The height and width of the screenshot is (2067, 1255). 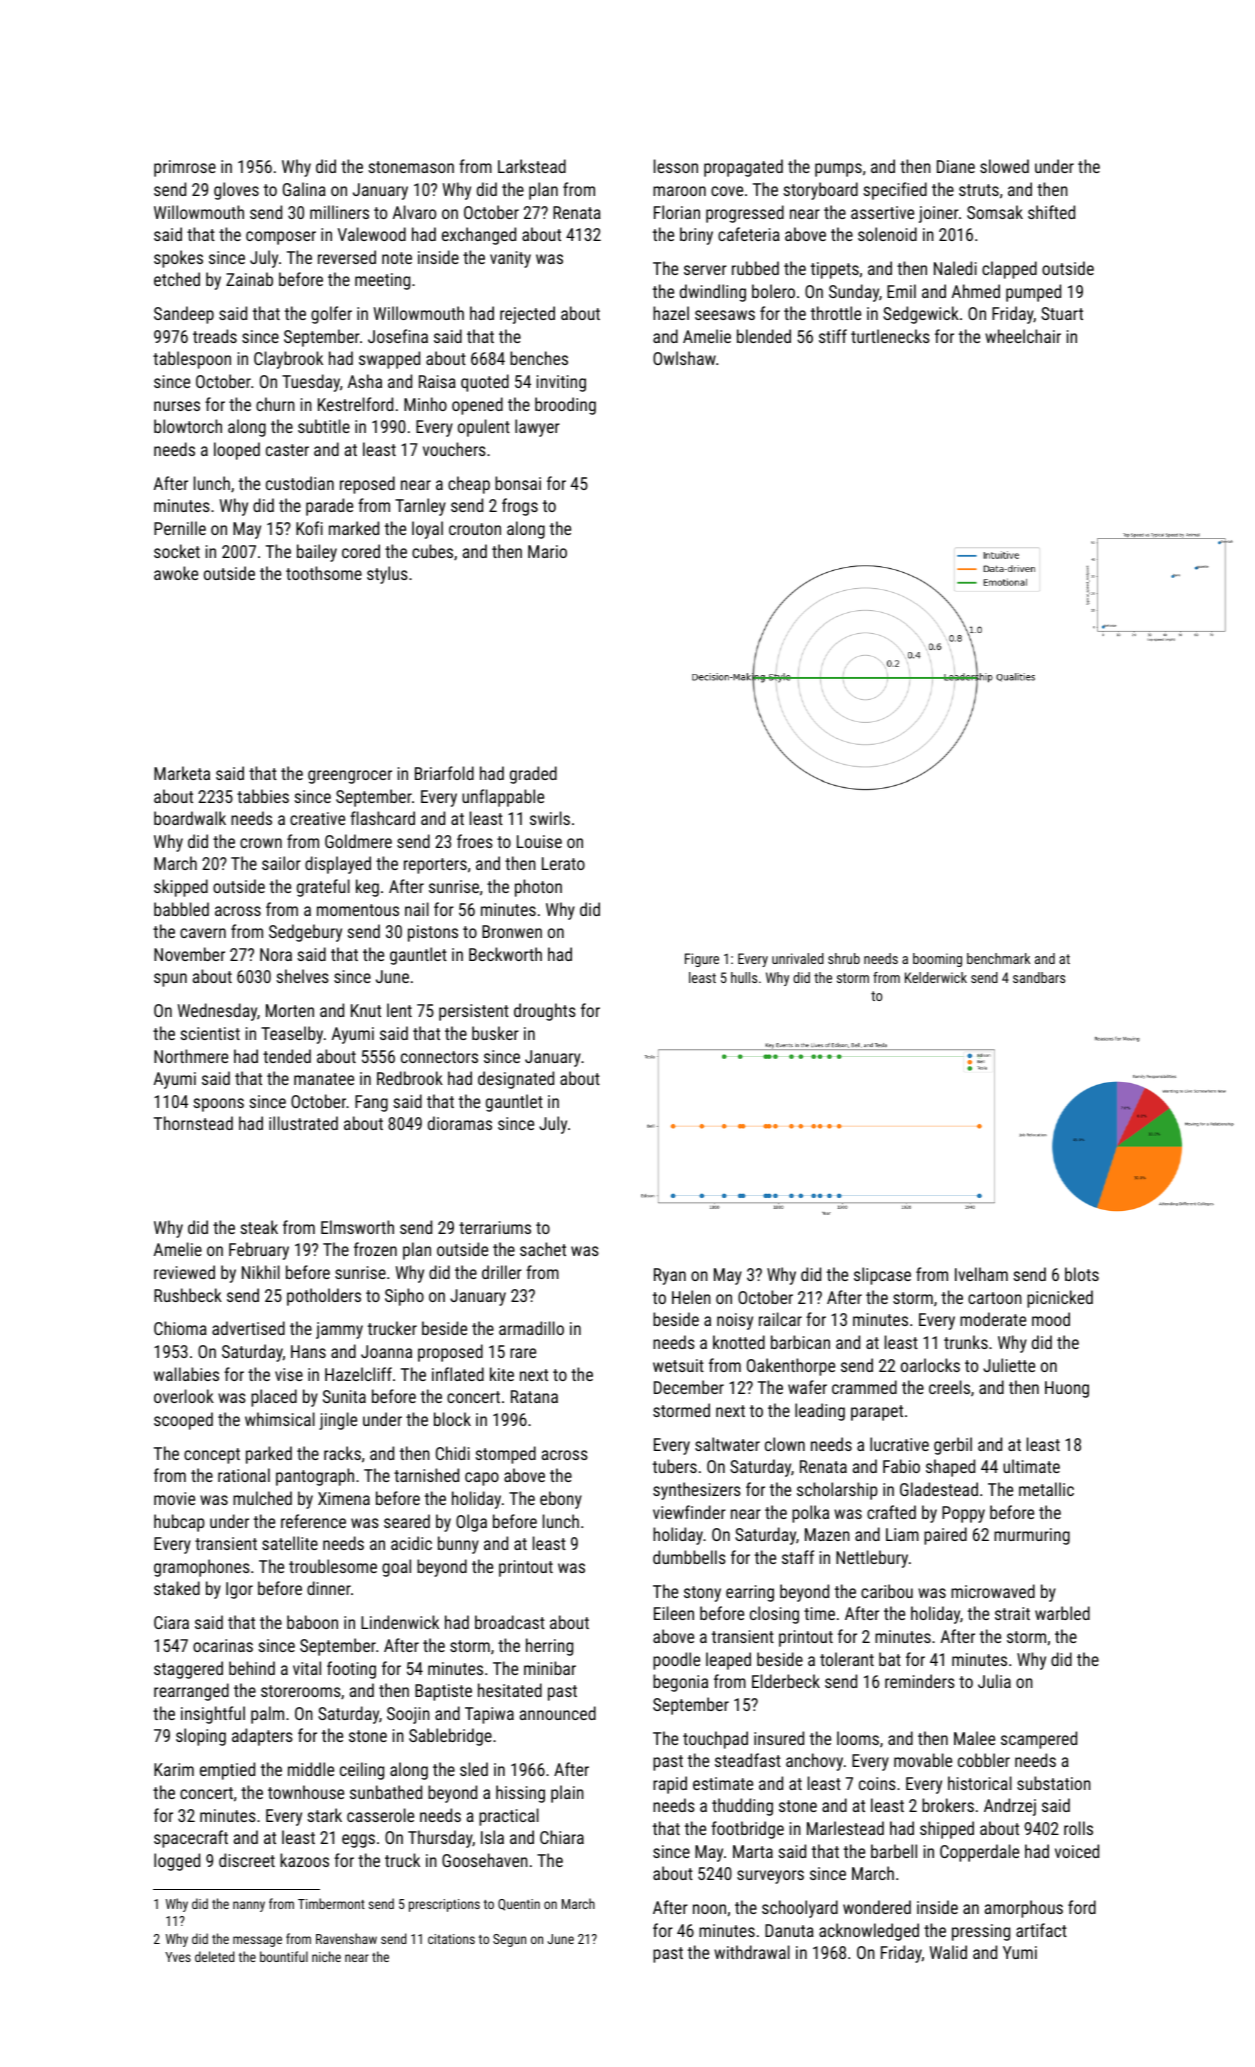 I want to click on awoke, so click(x=176, y=573).
